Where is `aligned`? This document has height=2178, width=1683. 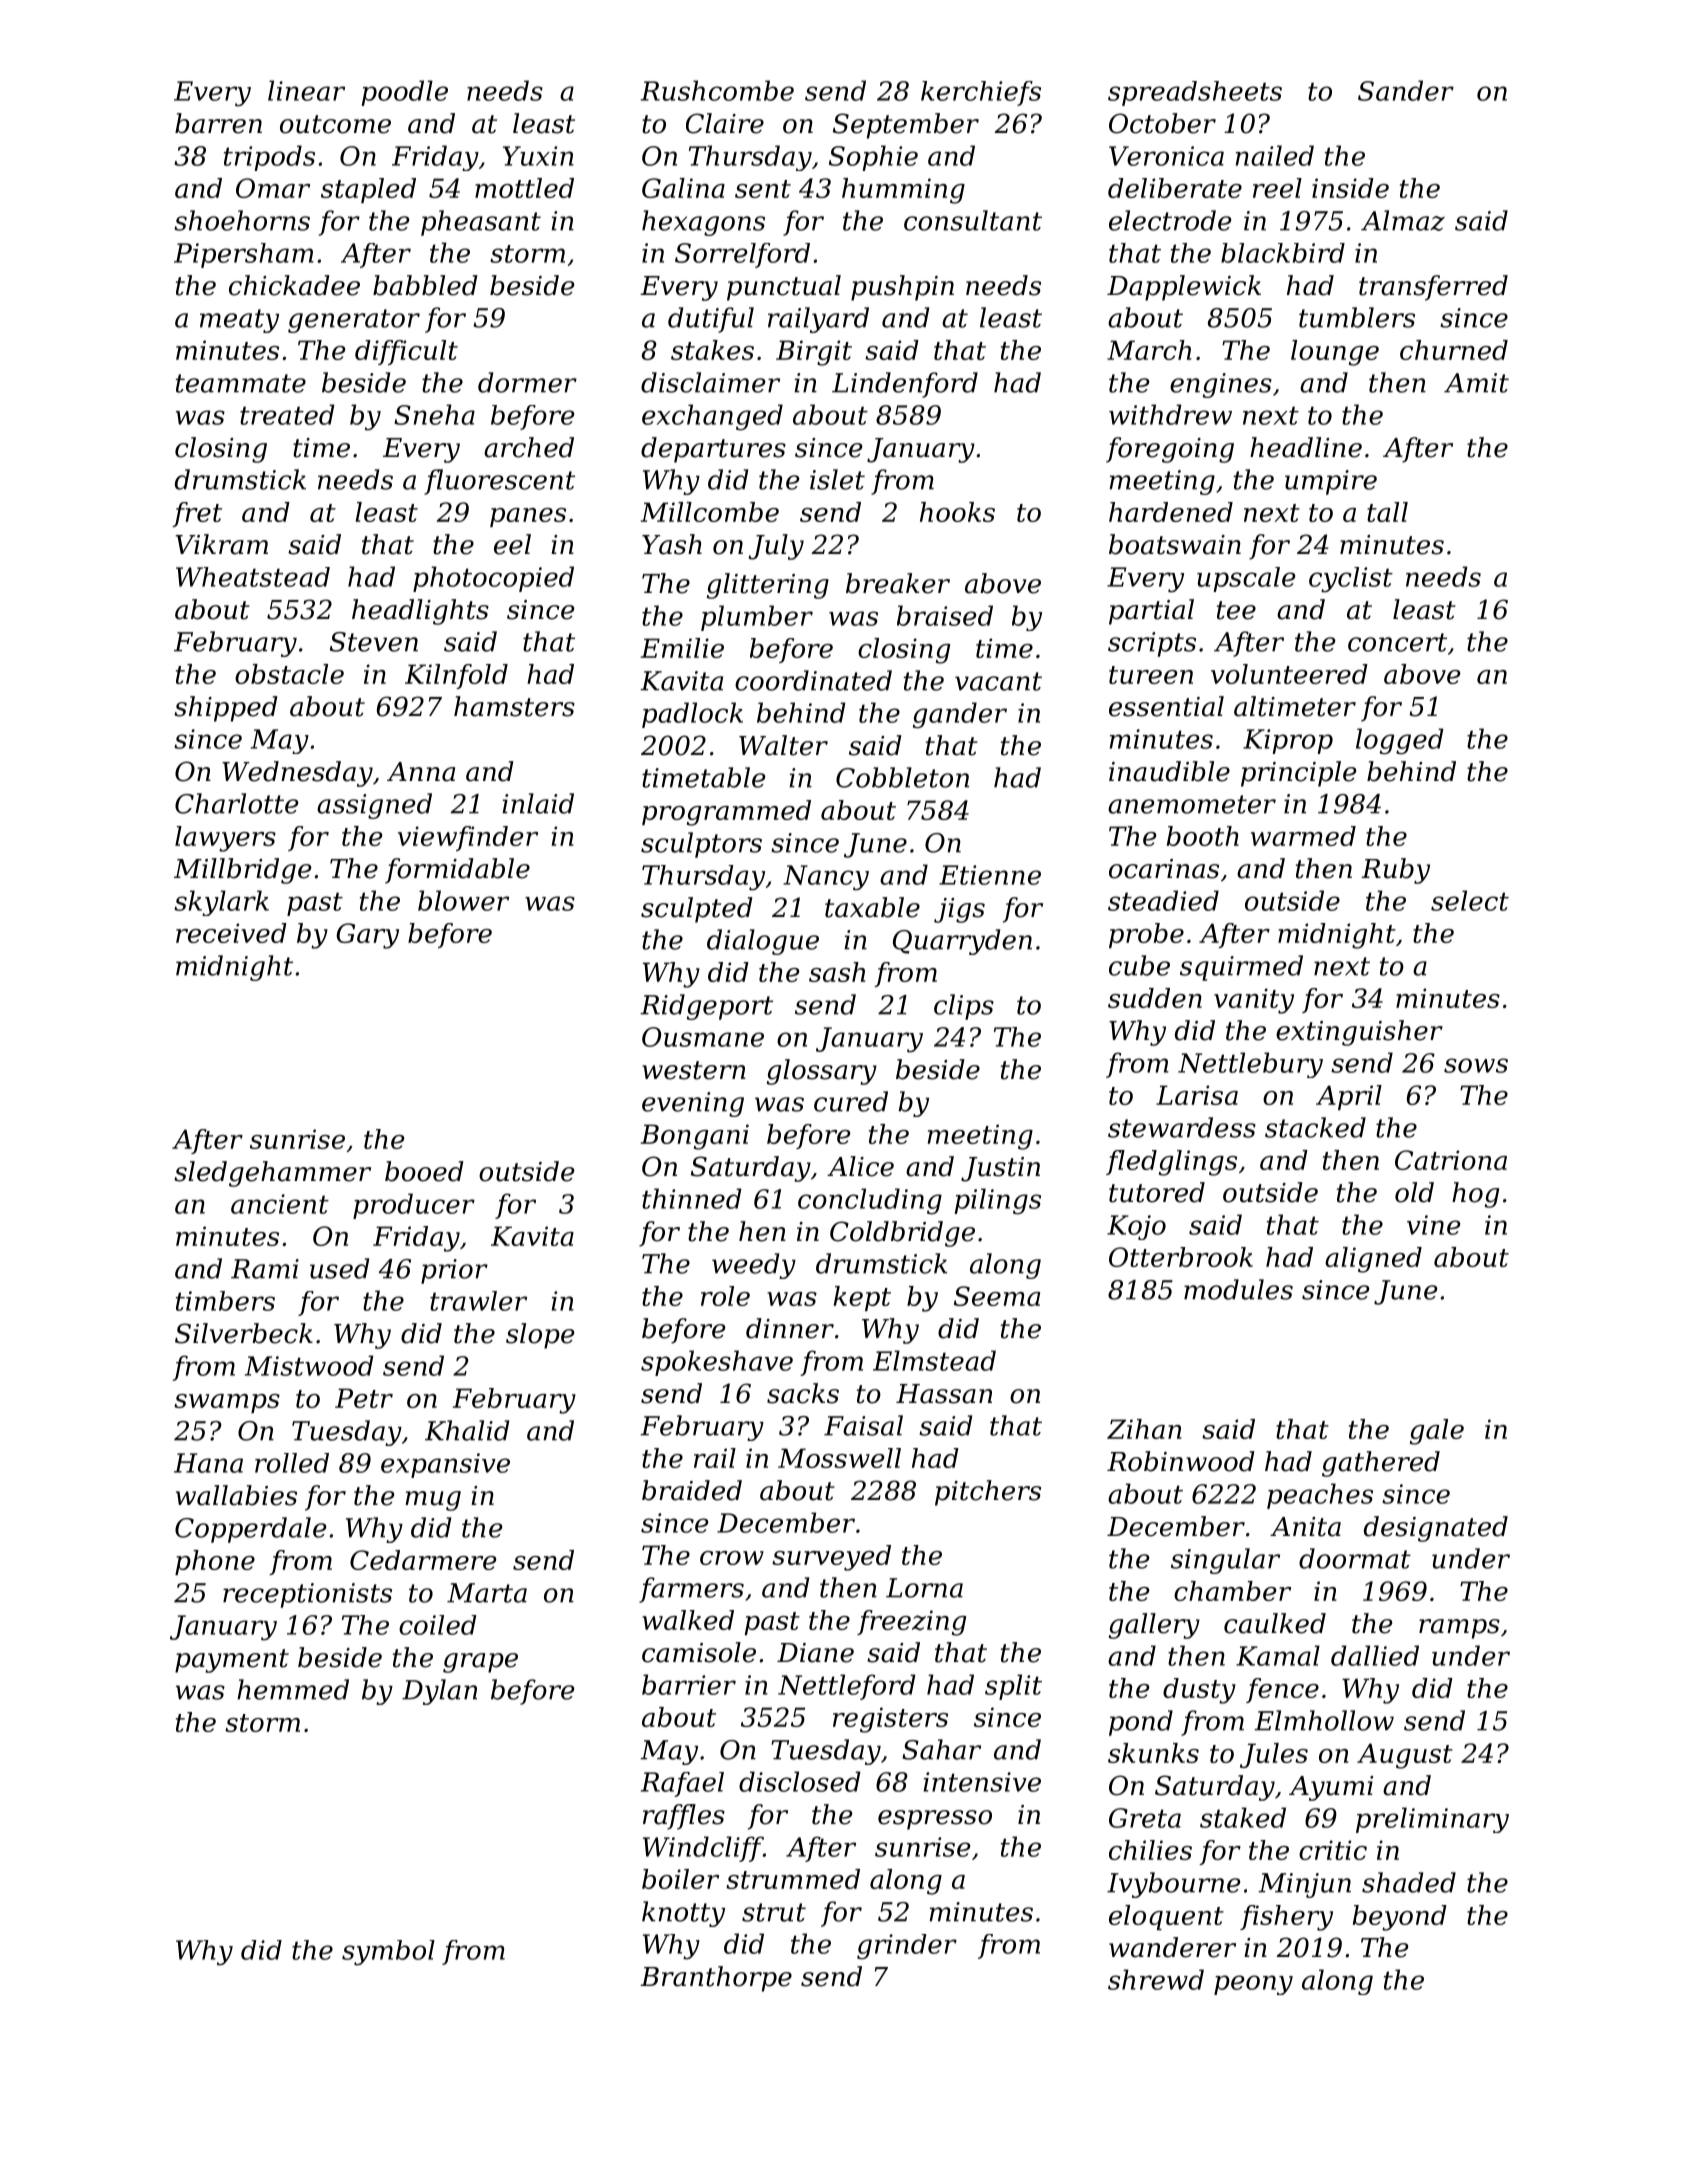
aligned is located at coordinates (1373, 1260).
